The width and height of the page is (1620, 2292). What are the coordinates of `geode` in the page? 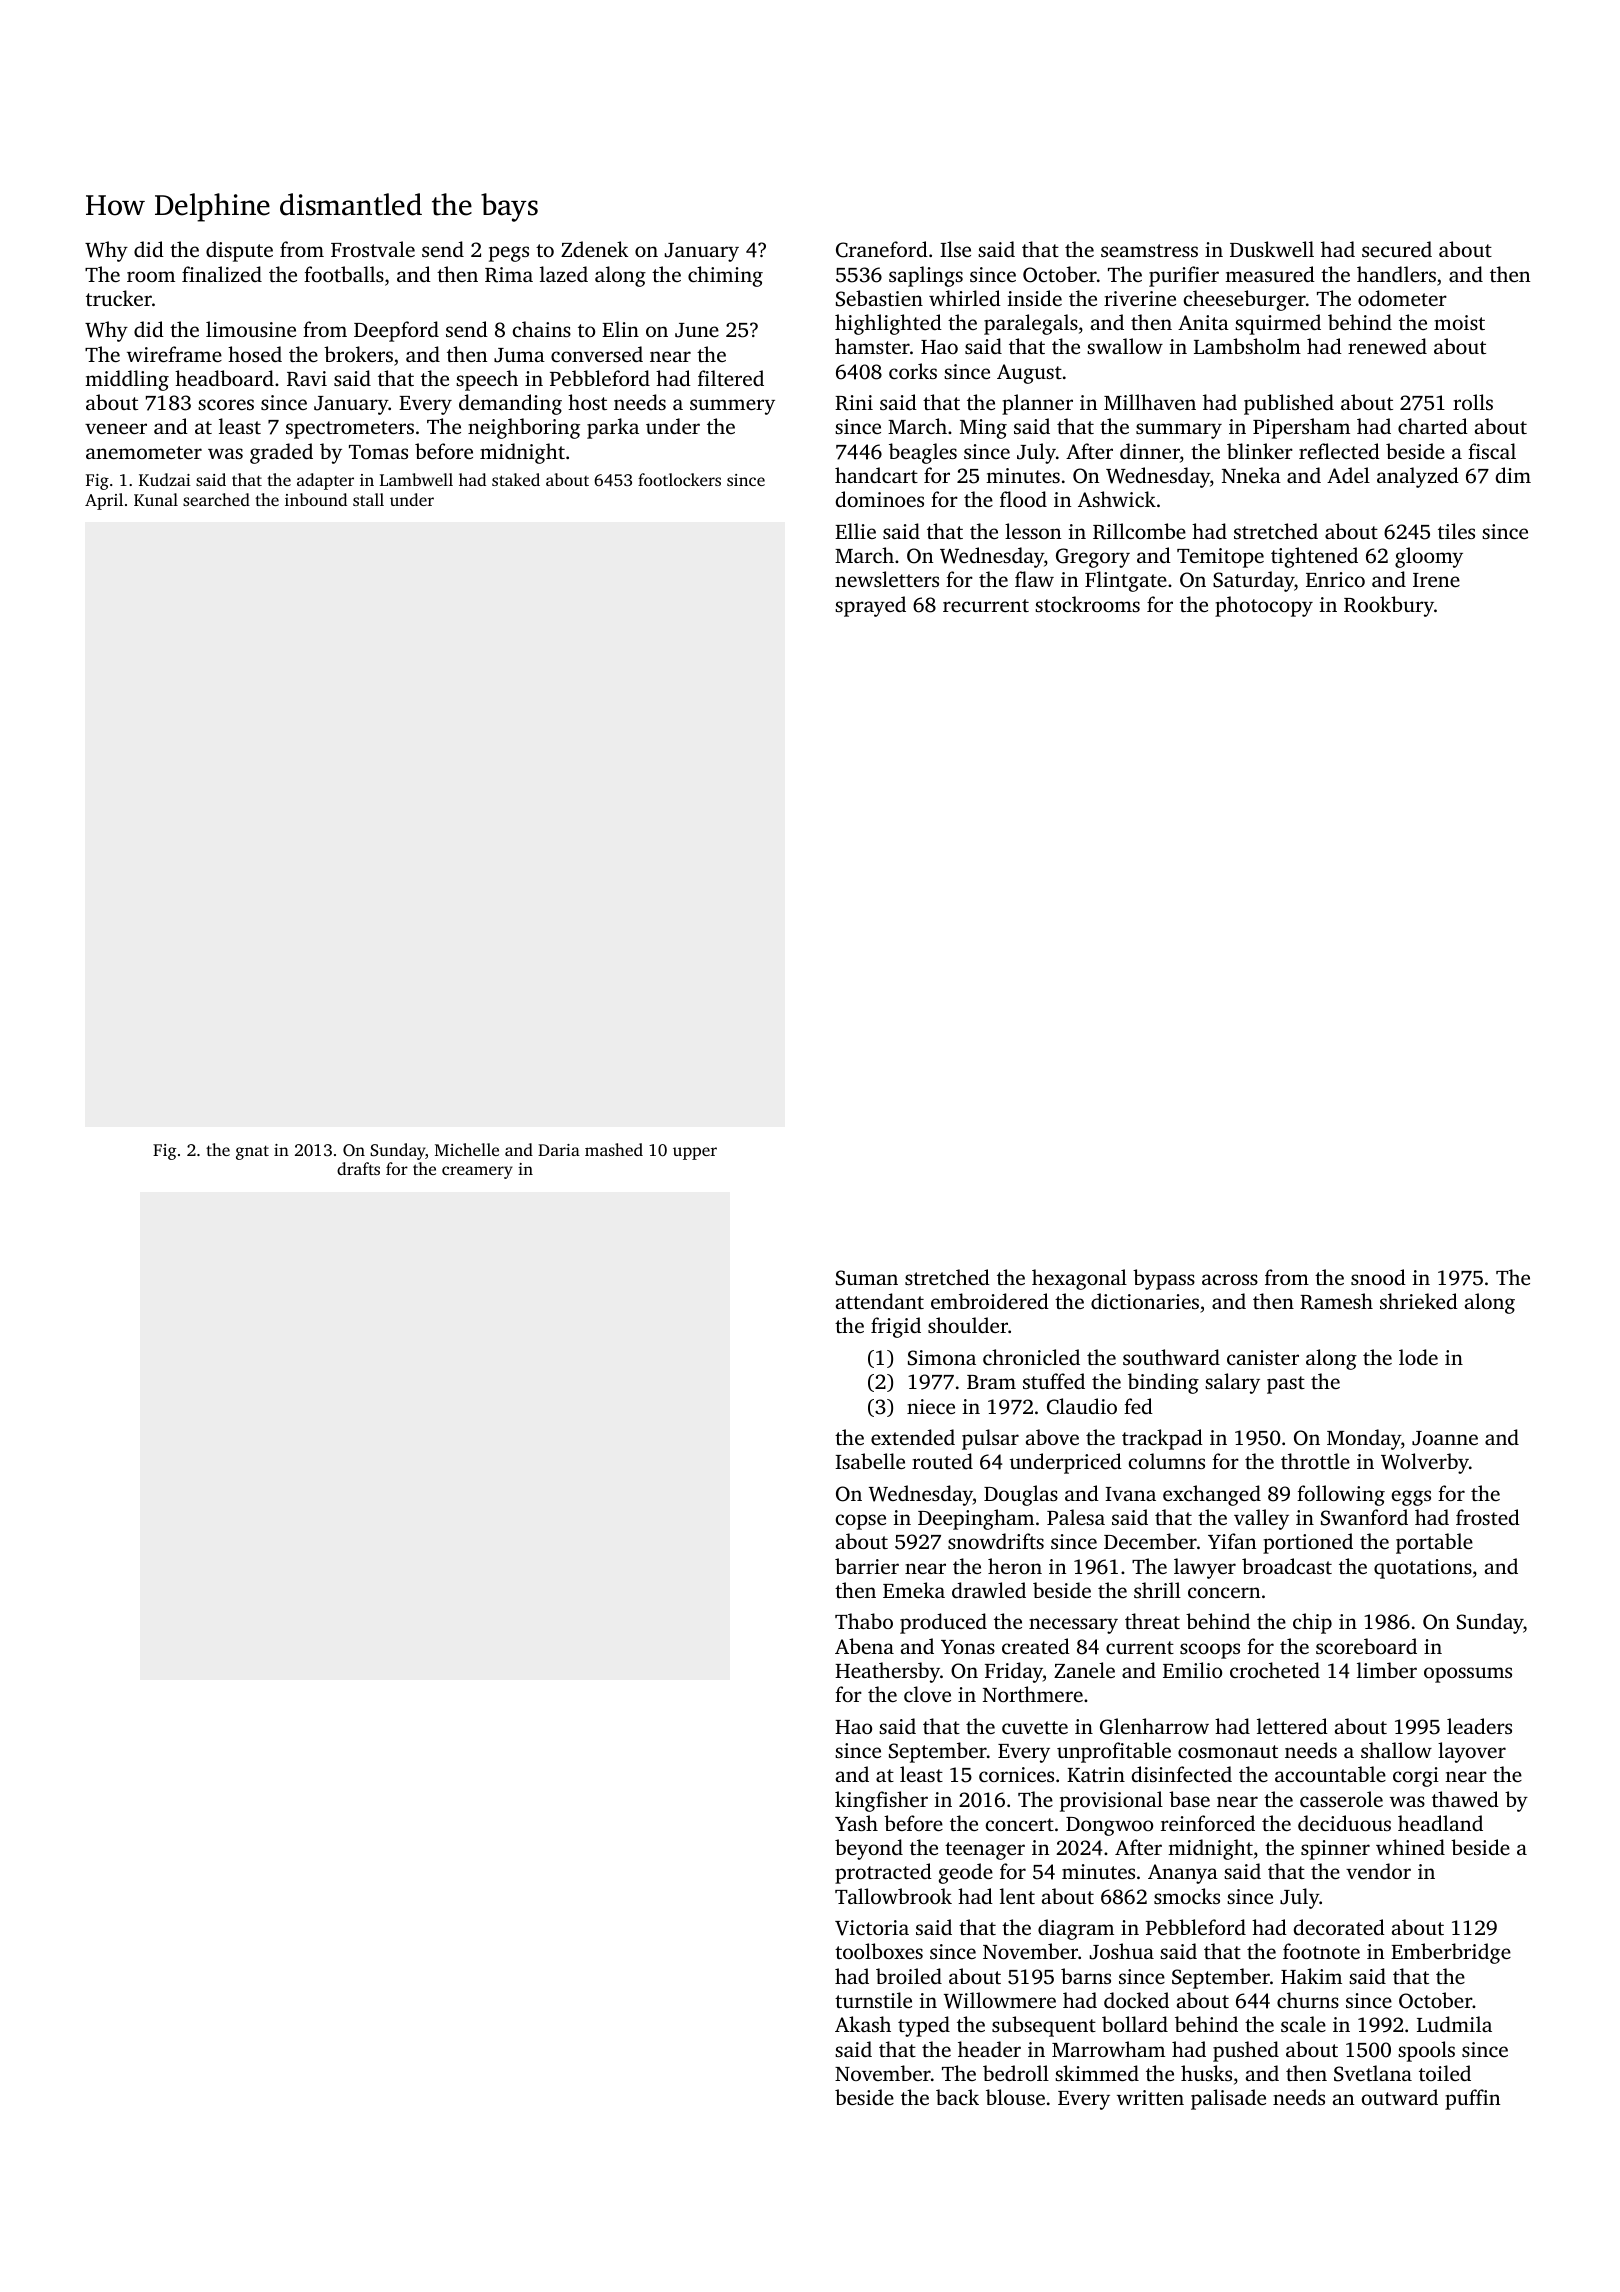 It's located at (966, 1873).
